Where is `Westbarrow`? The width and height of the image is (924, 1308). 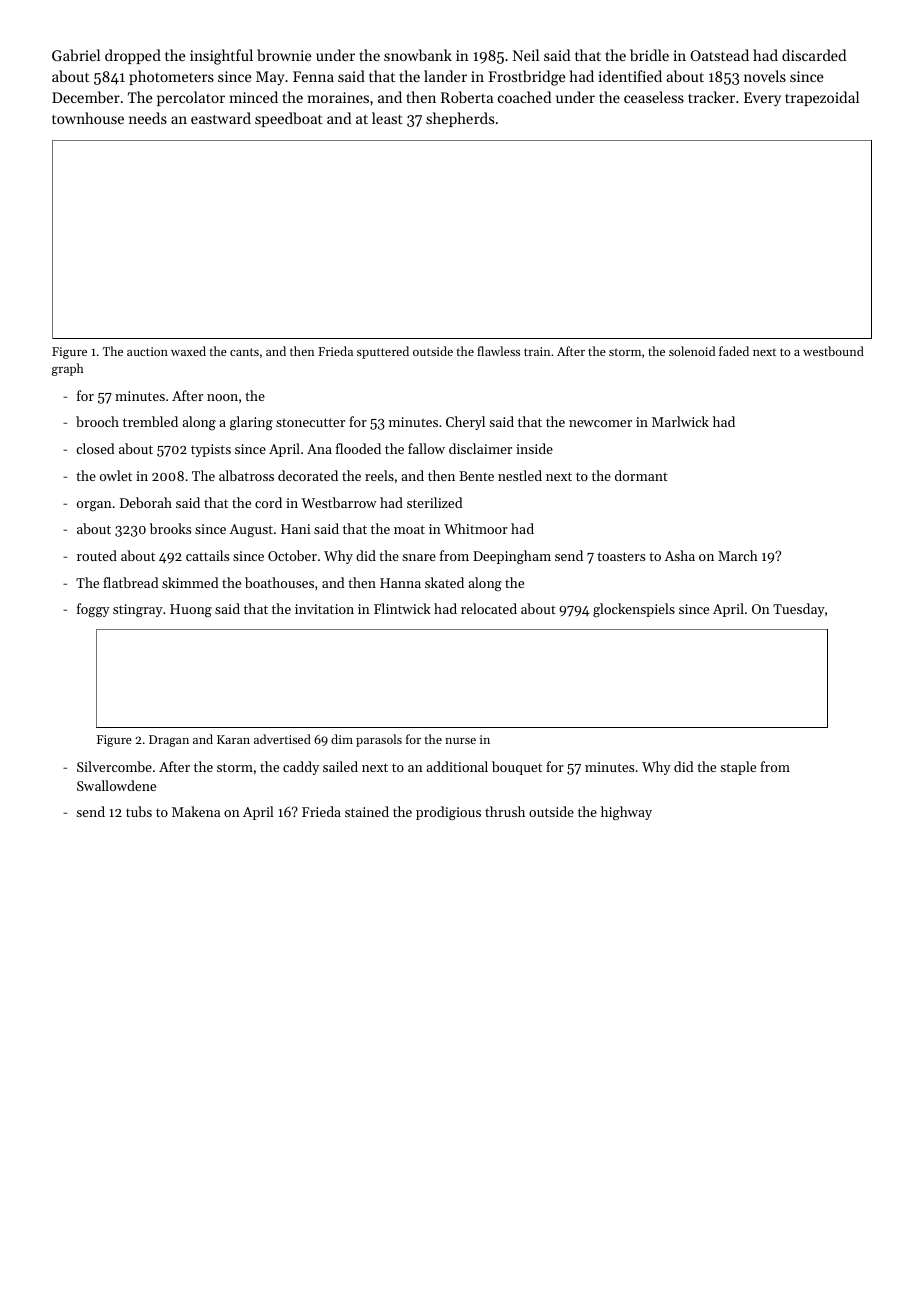
Westbarrow is located at coordinates (339, 502).
